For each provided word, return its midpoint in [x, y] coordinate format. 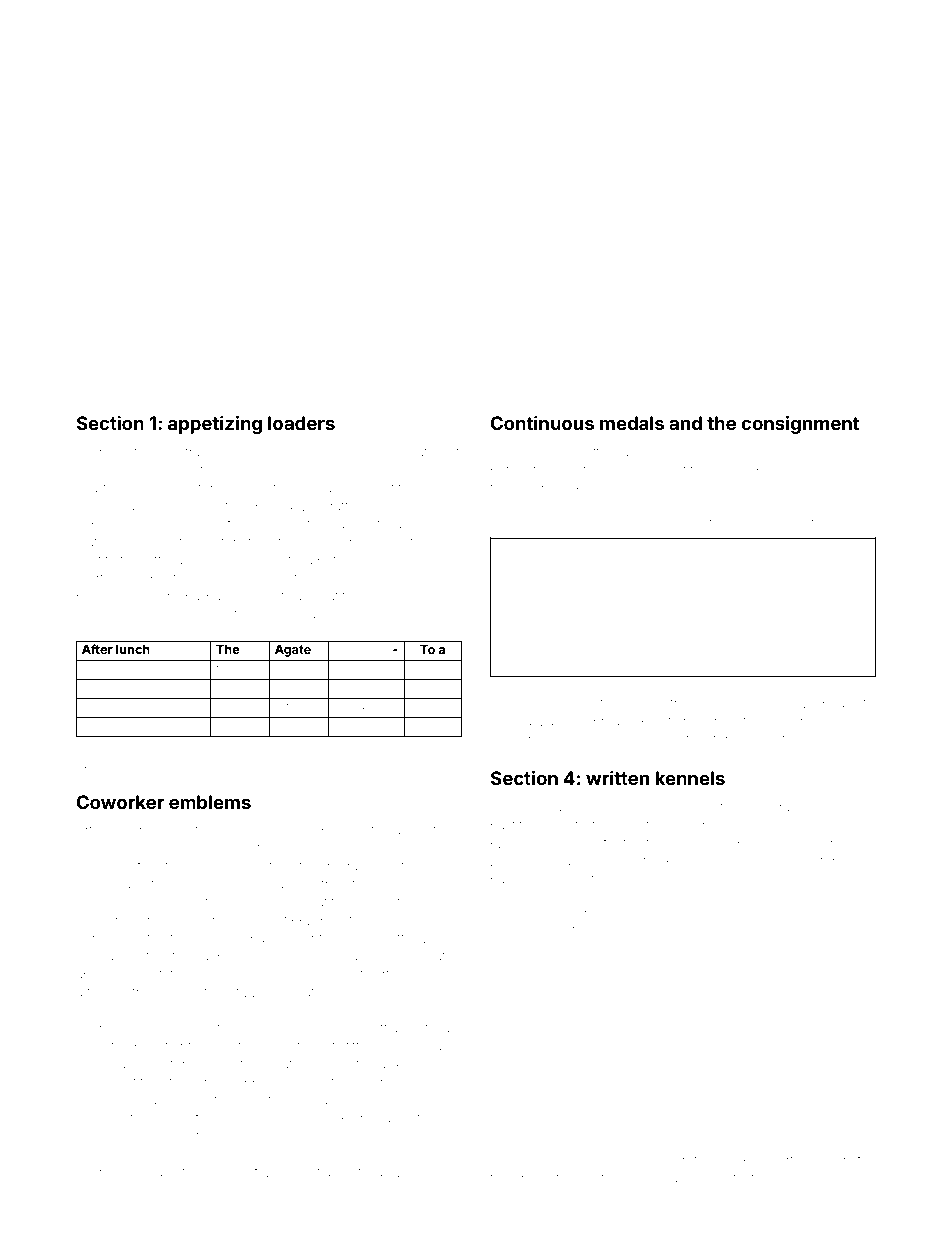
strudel [145, 992]
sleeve [100, 725]
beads [841, 703]
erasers [512, 453]
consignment [800, 425]
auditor [177, 1172]
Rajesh [657, 1161]
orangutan [543, 1180]
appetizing [215, 425]
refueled [707, 1159]
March [429, 1100]
